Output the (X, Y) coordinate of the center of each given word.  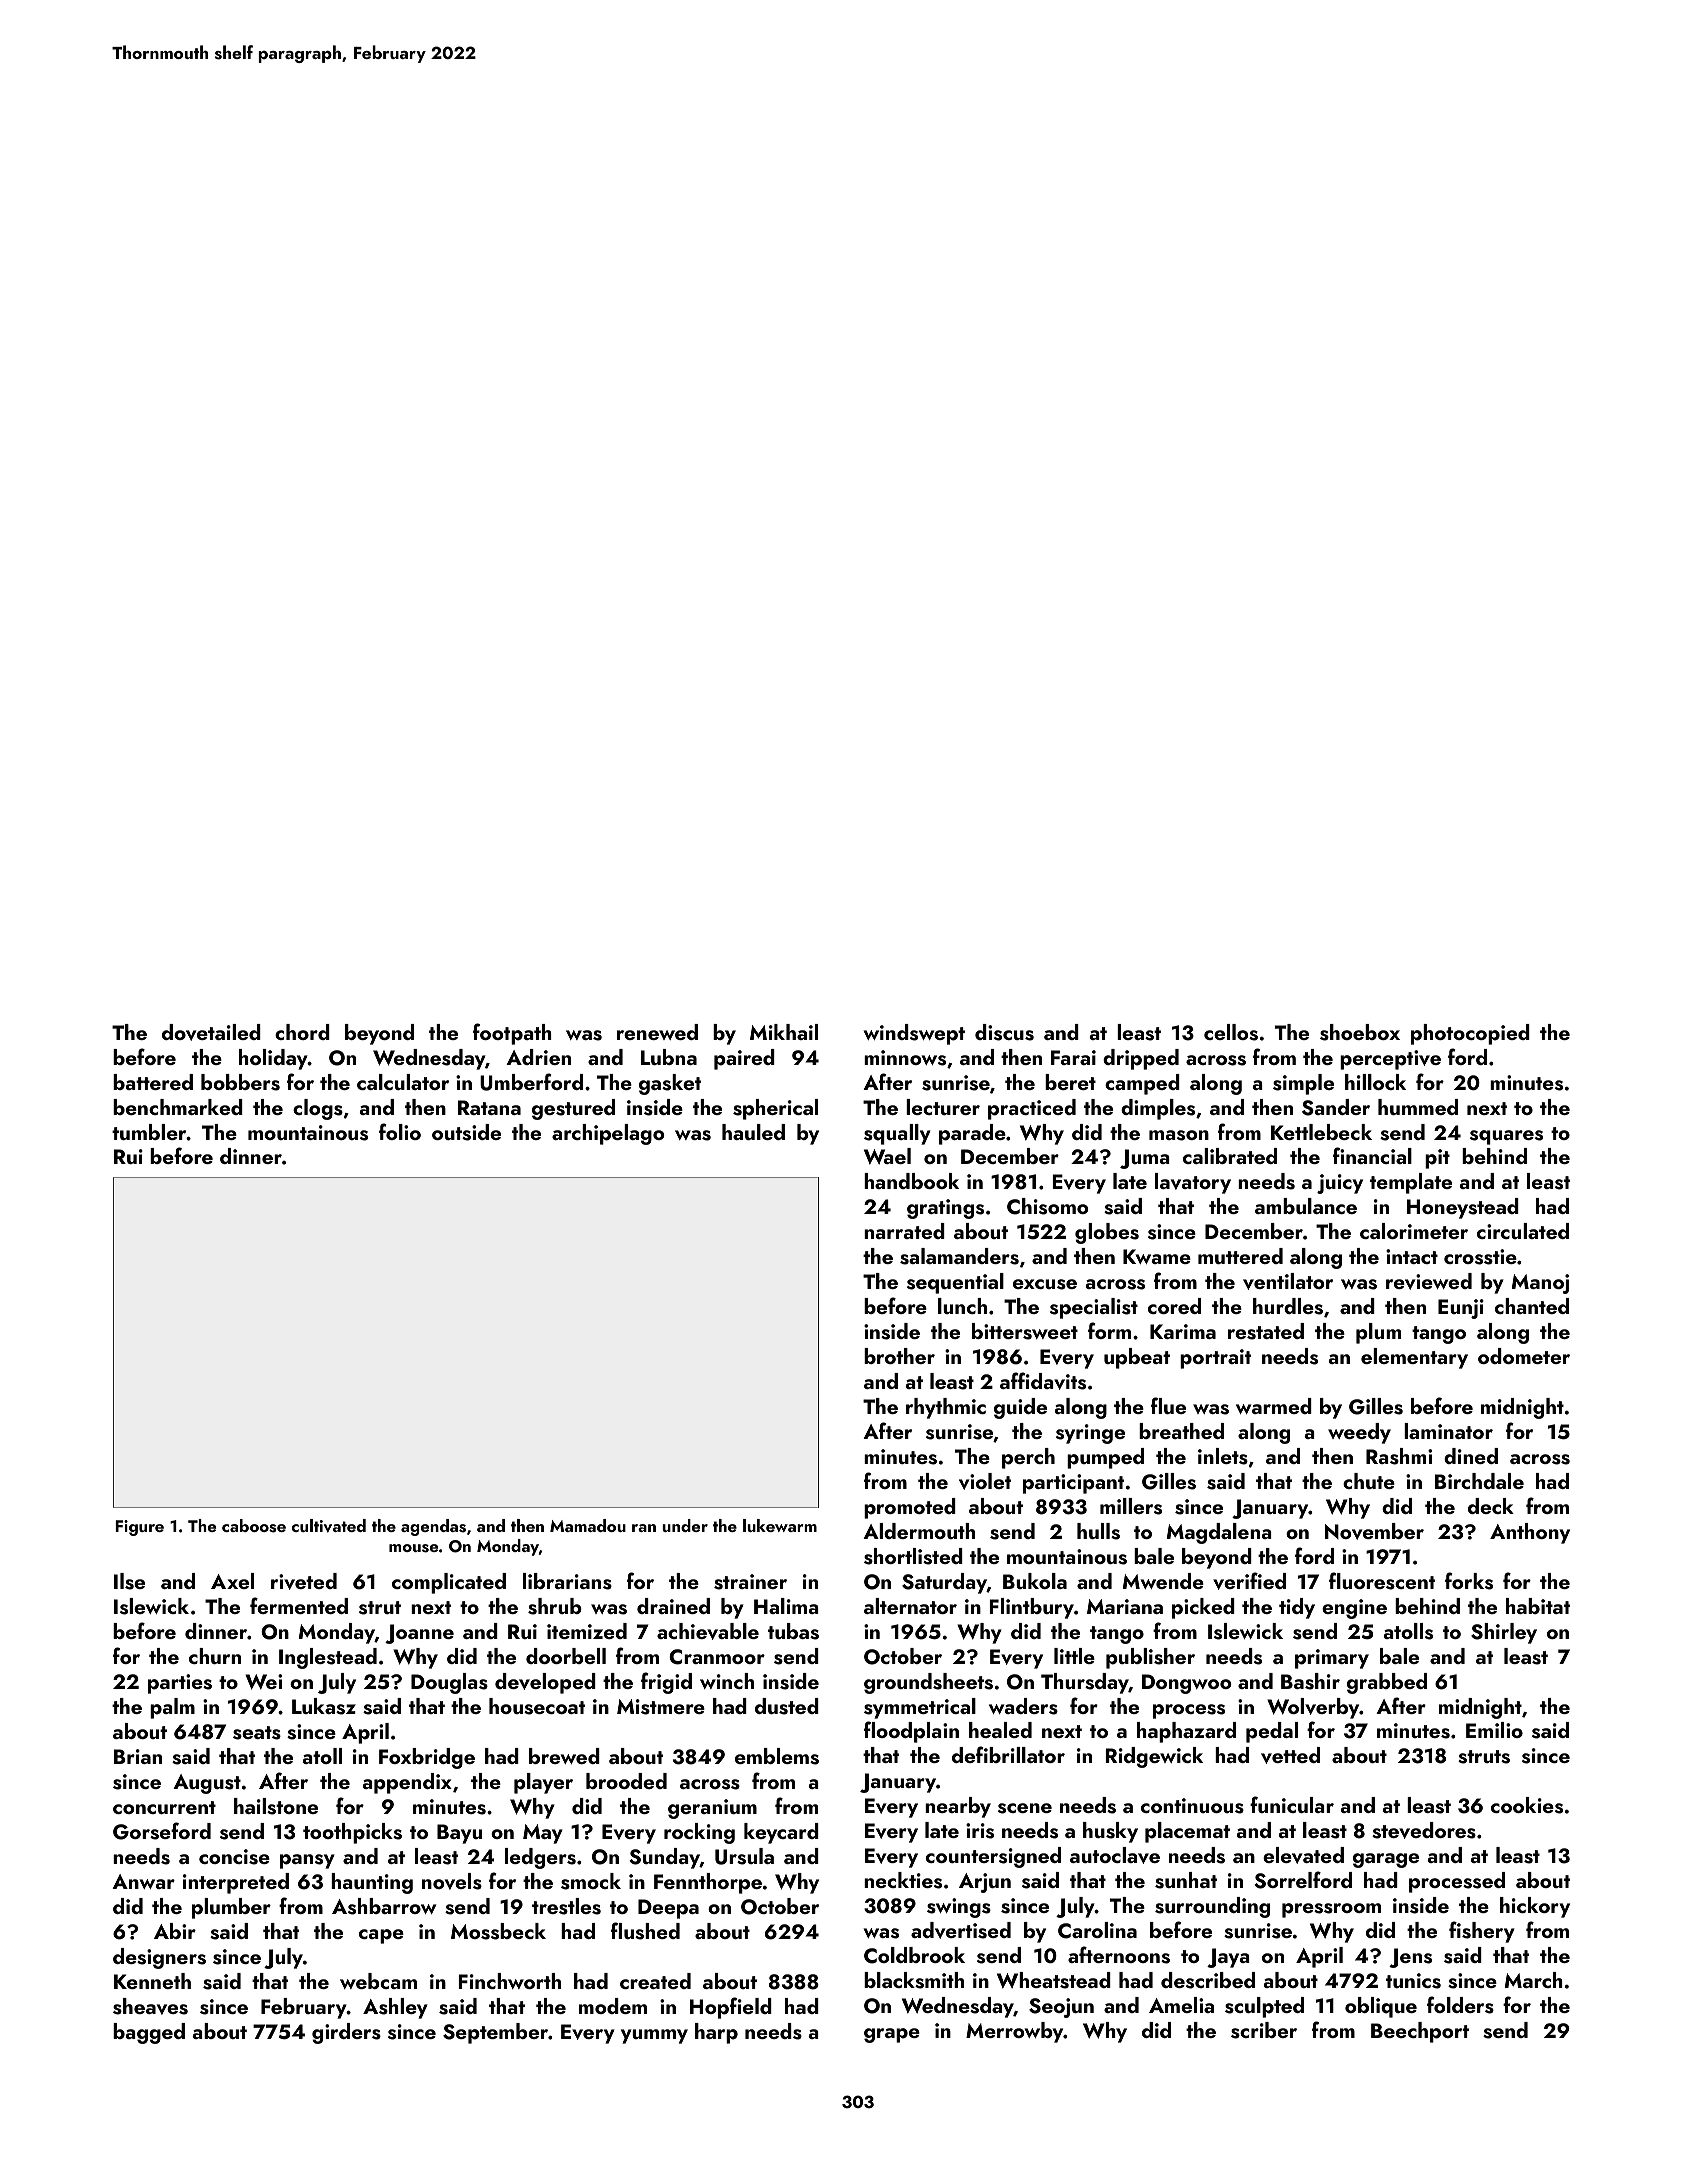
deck (1491, 1506)
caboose (254, 1526)
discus (1004, 1032)
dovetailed (211, 1032)
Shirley (1504, 1633)
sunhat (1186, 1880)
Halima (786, 1606)
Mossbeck (498, 1931)
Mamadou (588, 1525)
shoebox (1360, 1032)
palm (172, 1708)
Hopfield (731, 2008)
